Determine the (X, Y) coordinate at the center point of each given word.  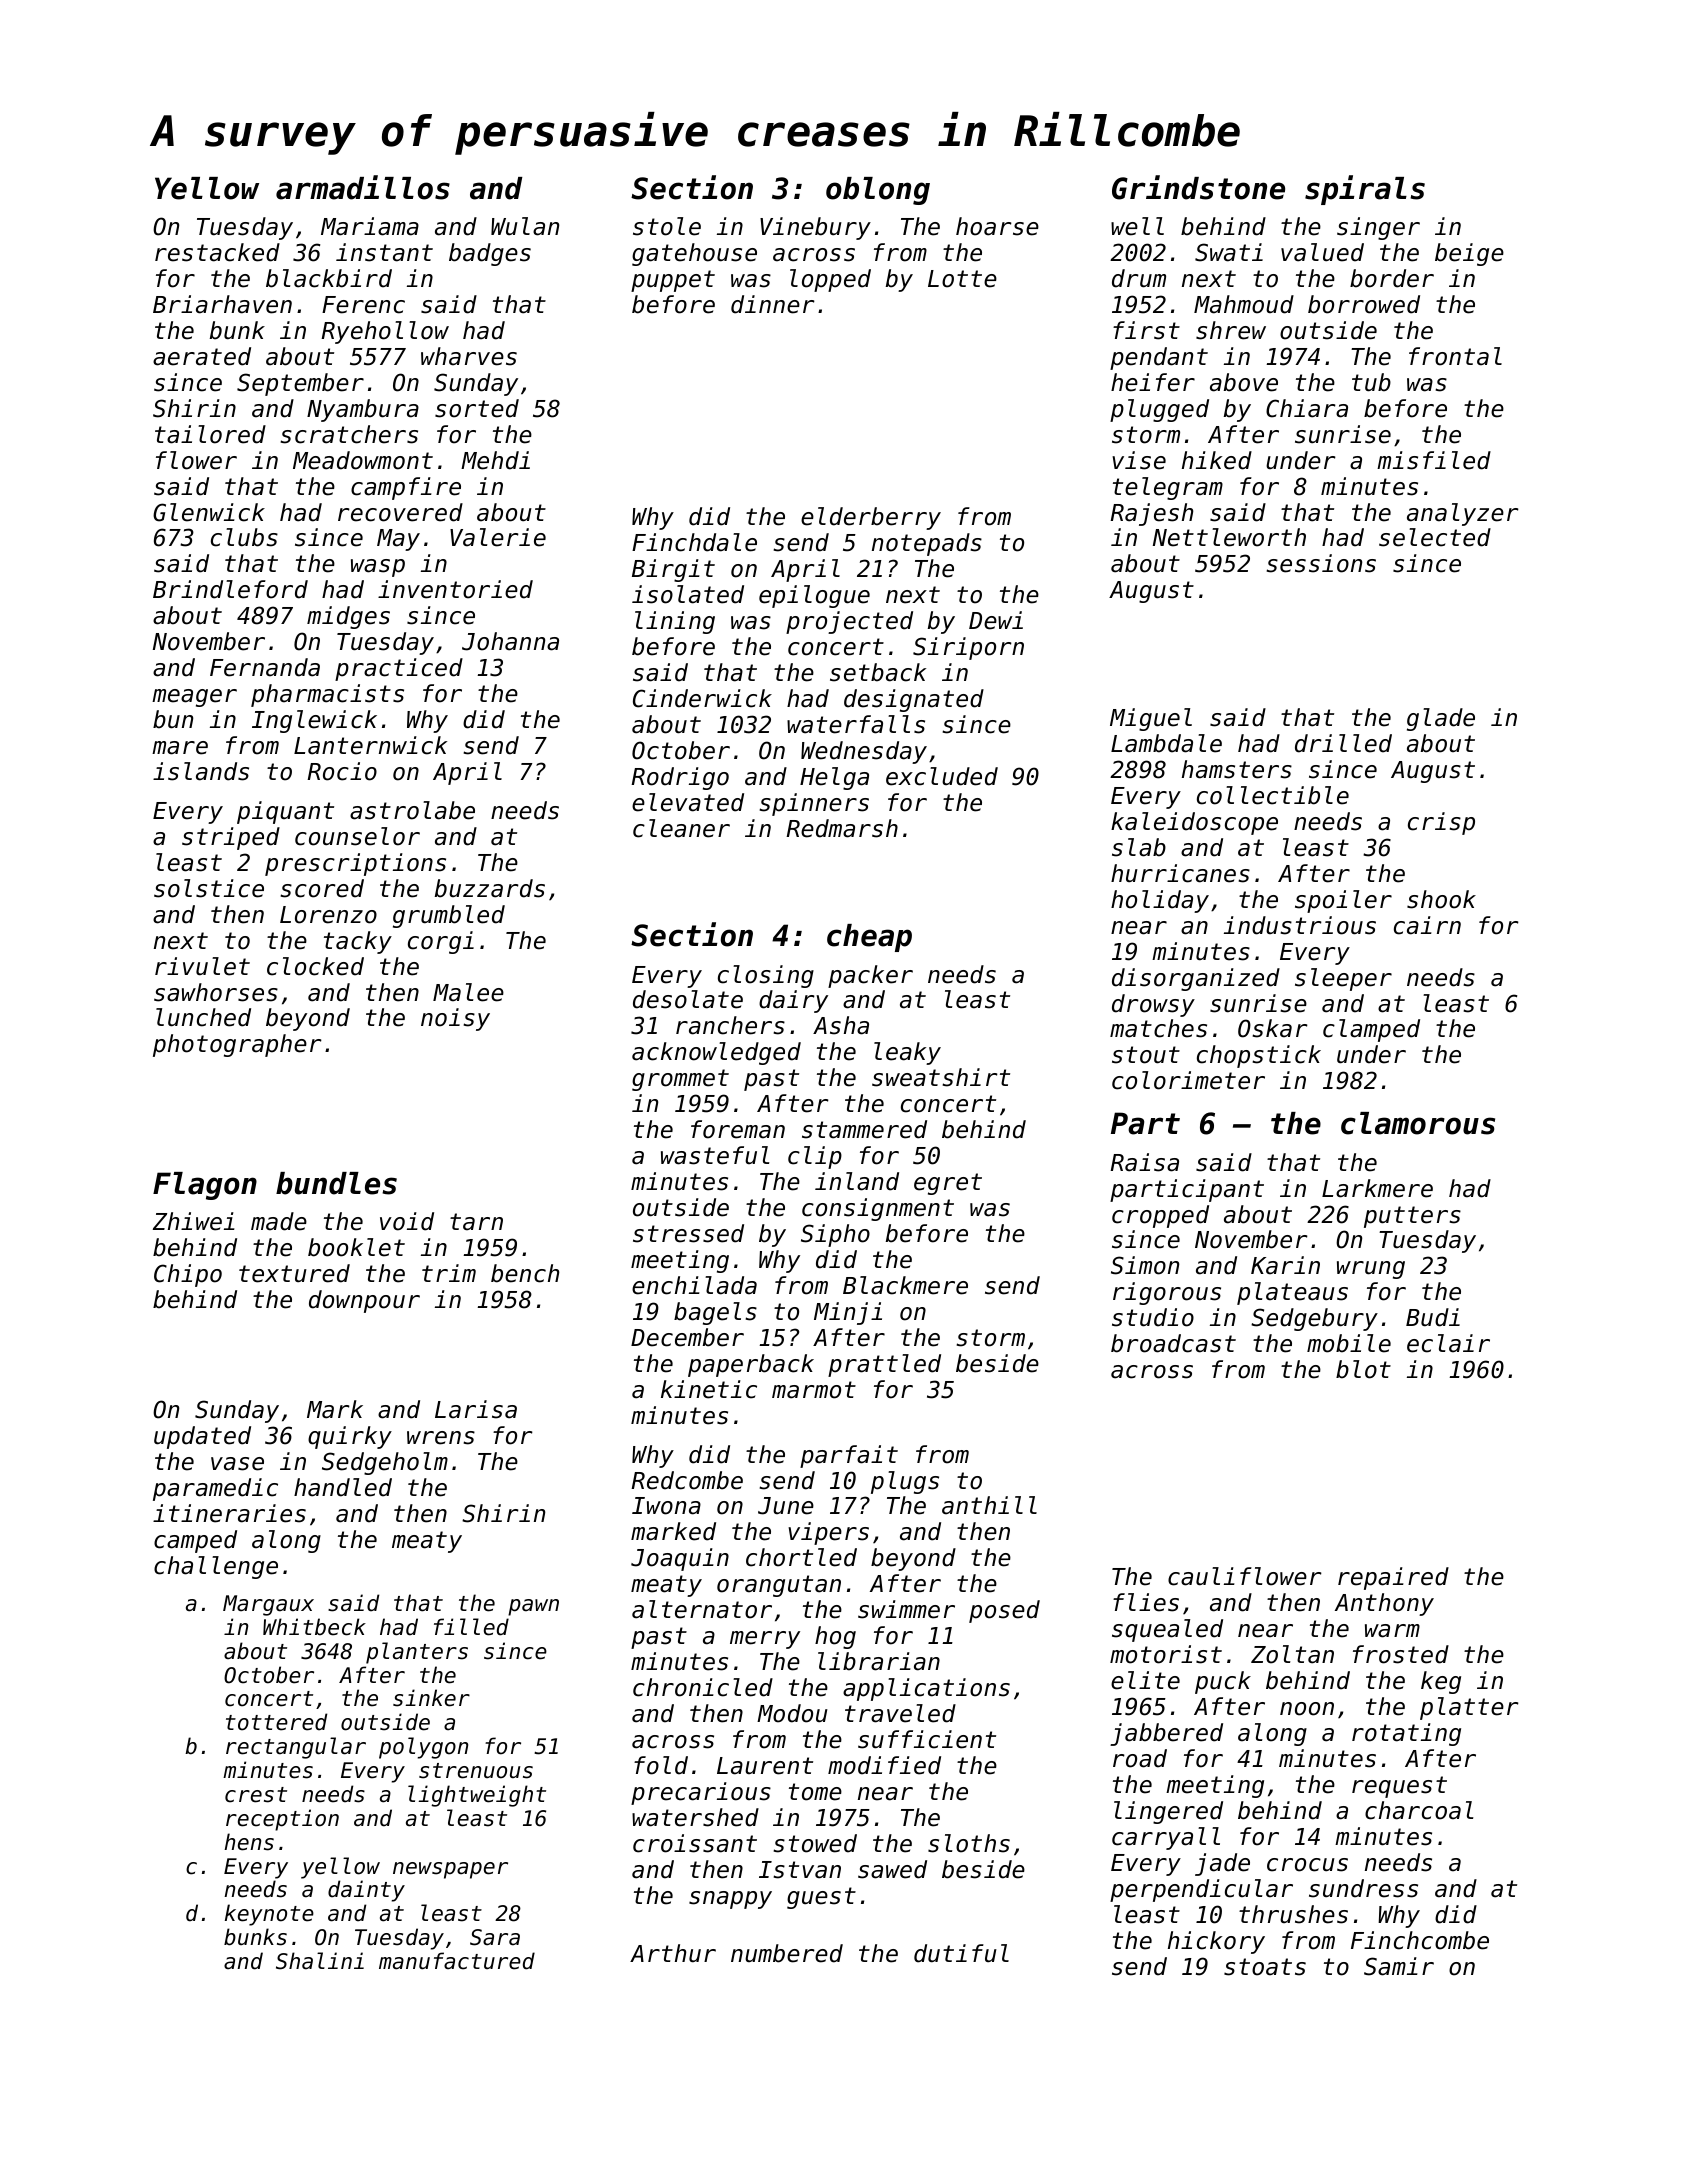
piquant (285, 812)
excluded (942, 776)
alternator (702, 1609)
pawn (533, 1607)
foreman (738, 1129)
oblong (878, 191)
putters (1412, 1217)
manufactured (457, 1961)
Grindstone (1198, 187)
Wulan (525, 226)
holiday (1160, 901)
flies (1146, 1602)
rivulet (202, 966)
